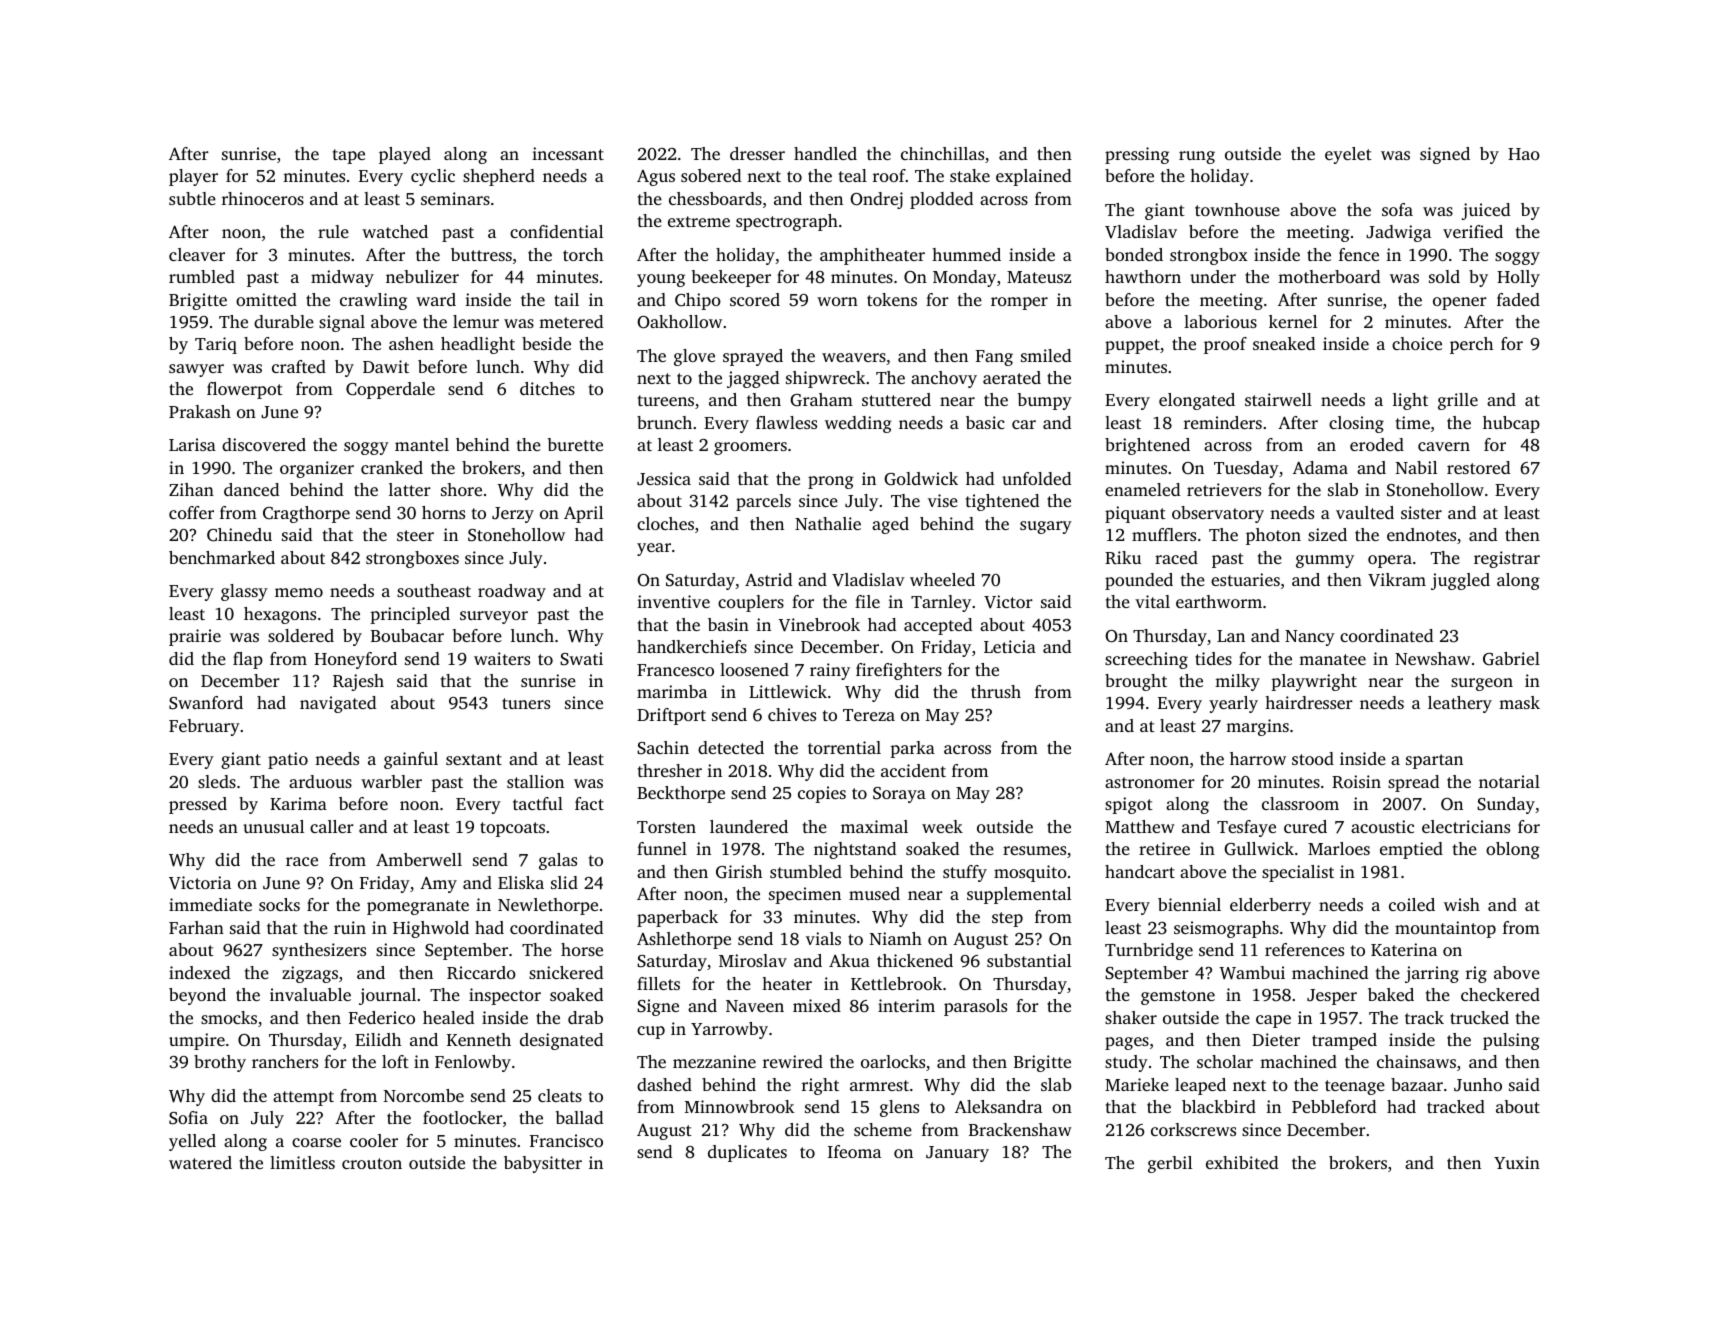 The height and width of the screenshot is (1321, 1709). What do you see at coordinates (543, 1164) in the screenshot?
I see `babysitter` at bounding box center [543, 1164].
